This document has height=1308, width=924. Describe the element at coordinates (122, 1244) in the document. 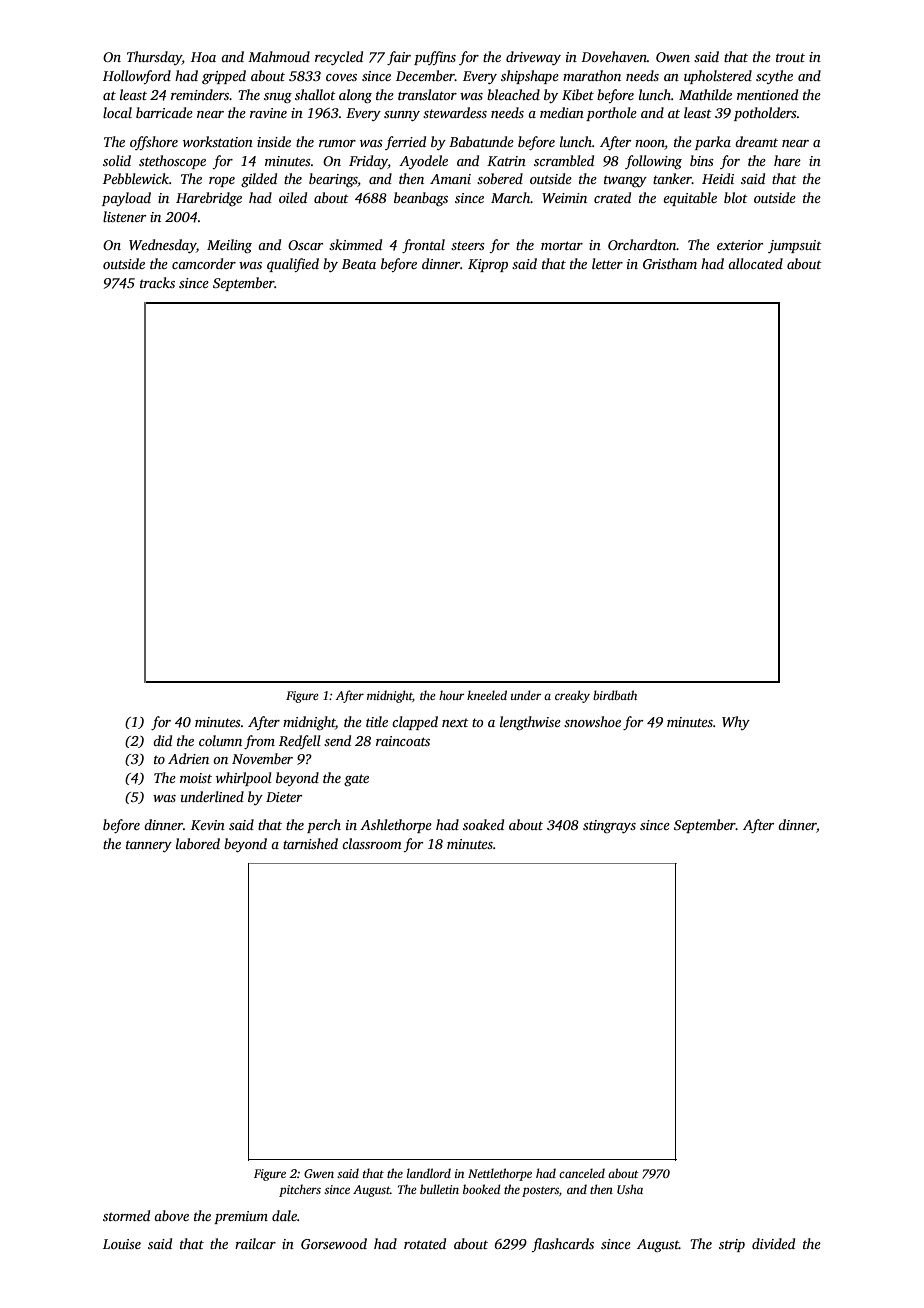

I see `Louise` at that location.
